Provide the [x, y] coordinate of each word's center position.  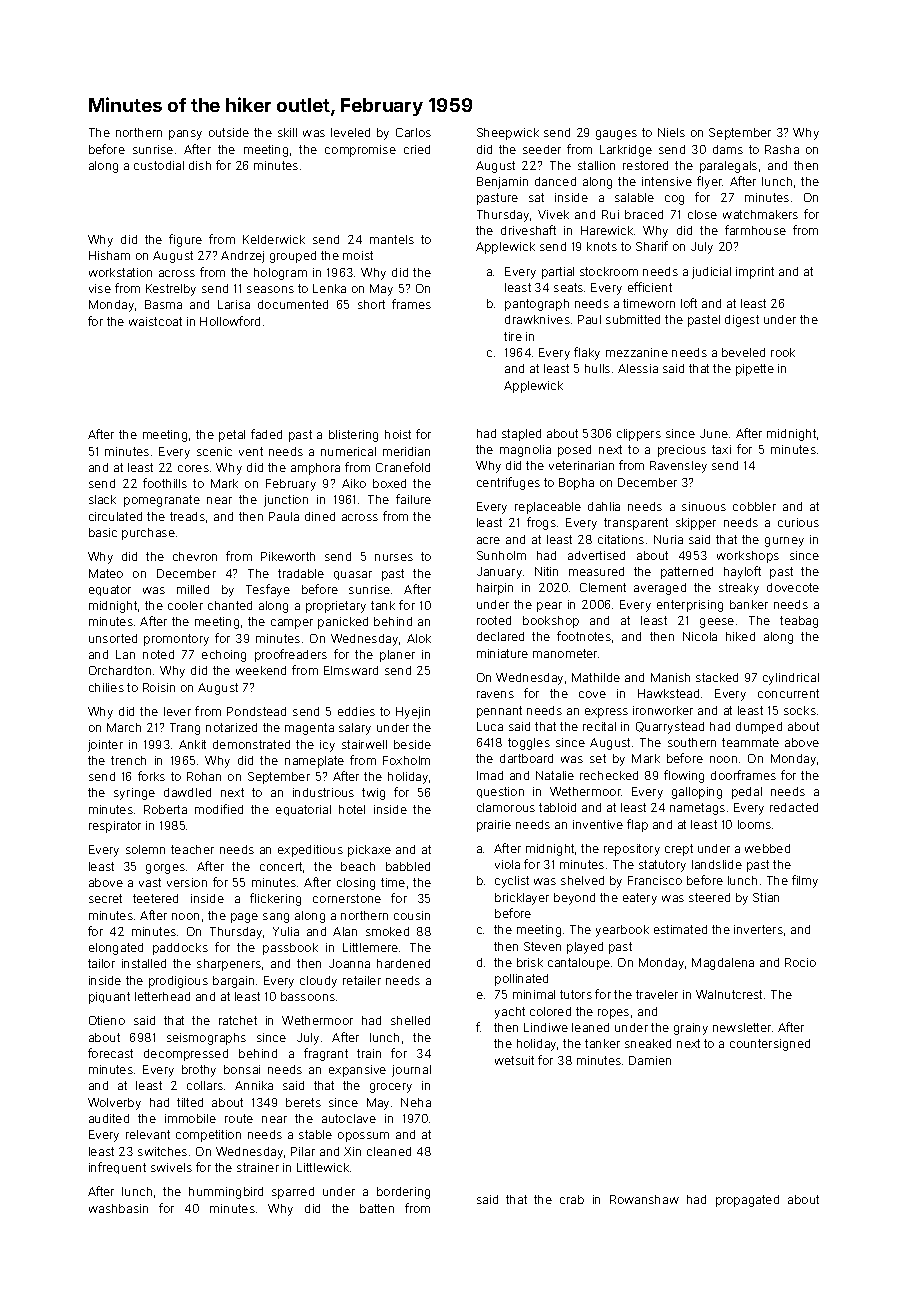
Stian [766, 897]
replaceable [548, 508]
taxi [721, 449]
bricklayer [522, 899]
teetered [155, 898]
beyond [574, 899]
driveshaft [528, 230]
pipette [755, 370]
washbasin [118, 1208]
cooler [185, 605]
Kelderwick [274, 239]
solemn [145, 849]
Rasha [782, 149]
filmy [805, 881]
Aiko [354, 483]
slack [102, 499]
